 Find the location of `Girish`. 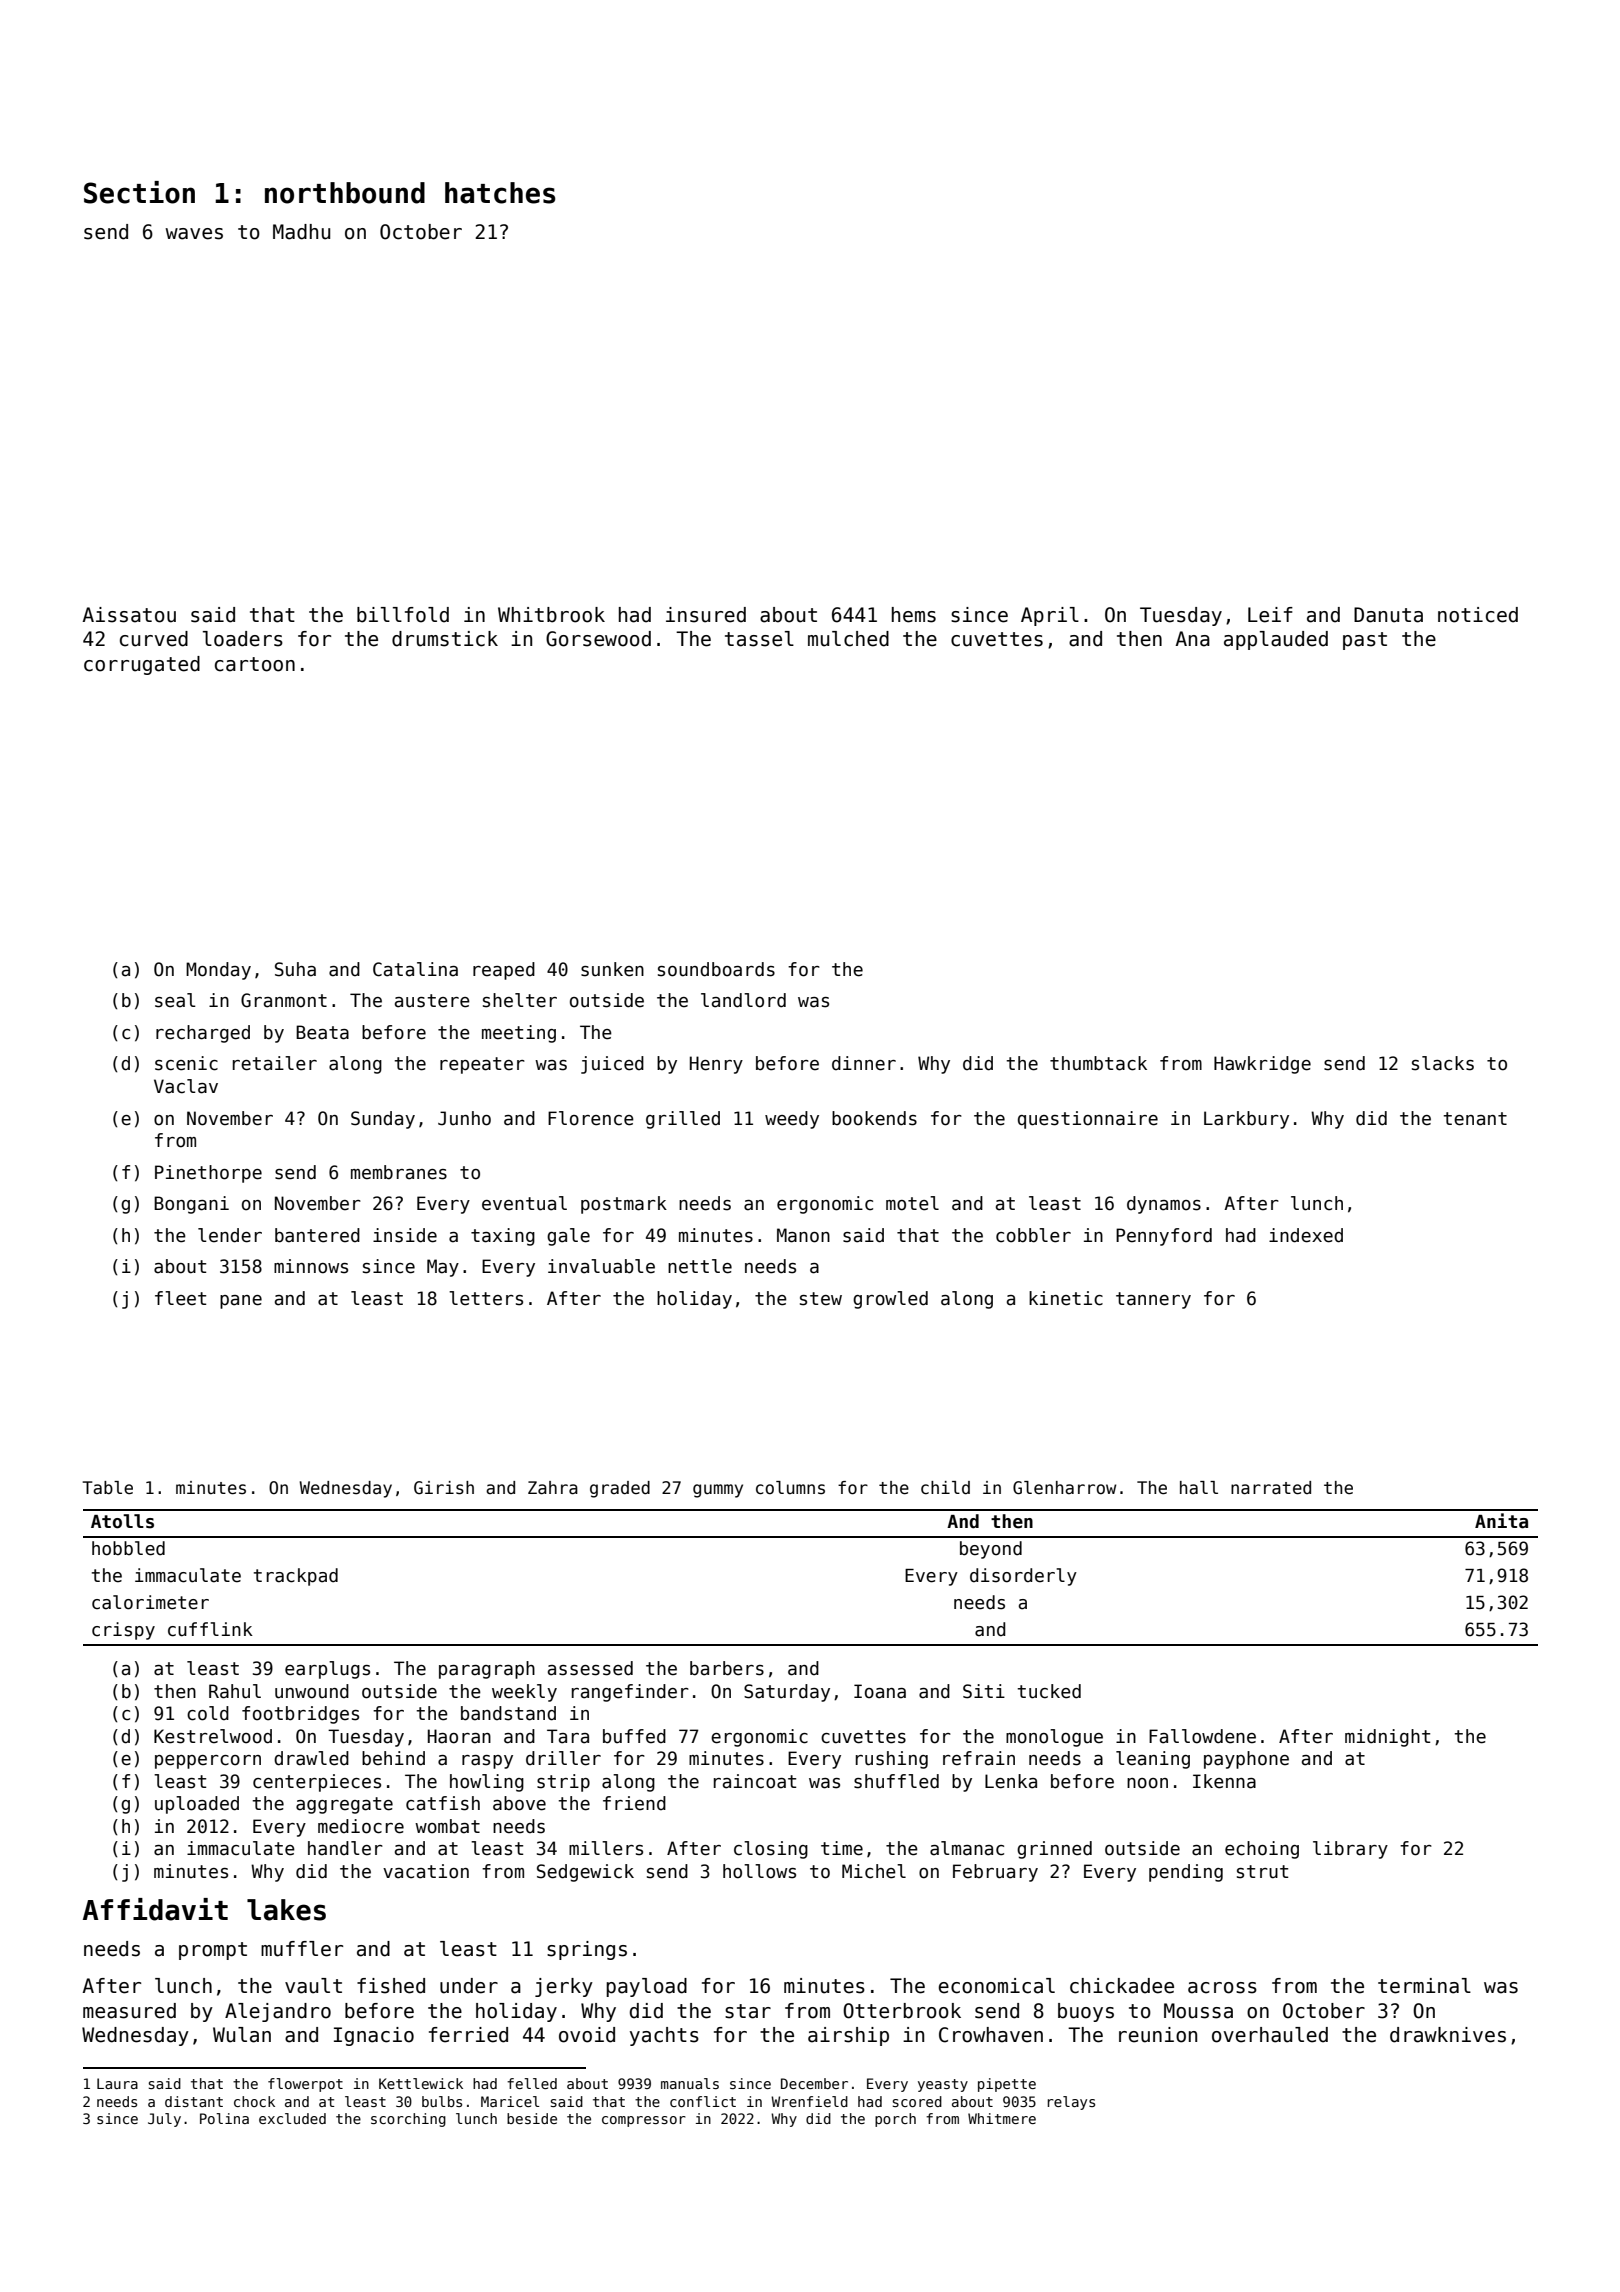

Girish is located at coordinates (444, 1488).
